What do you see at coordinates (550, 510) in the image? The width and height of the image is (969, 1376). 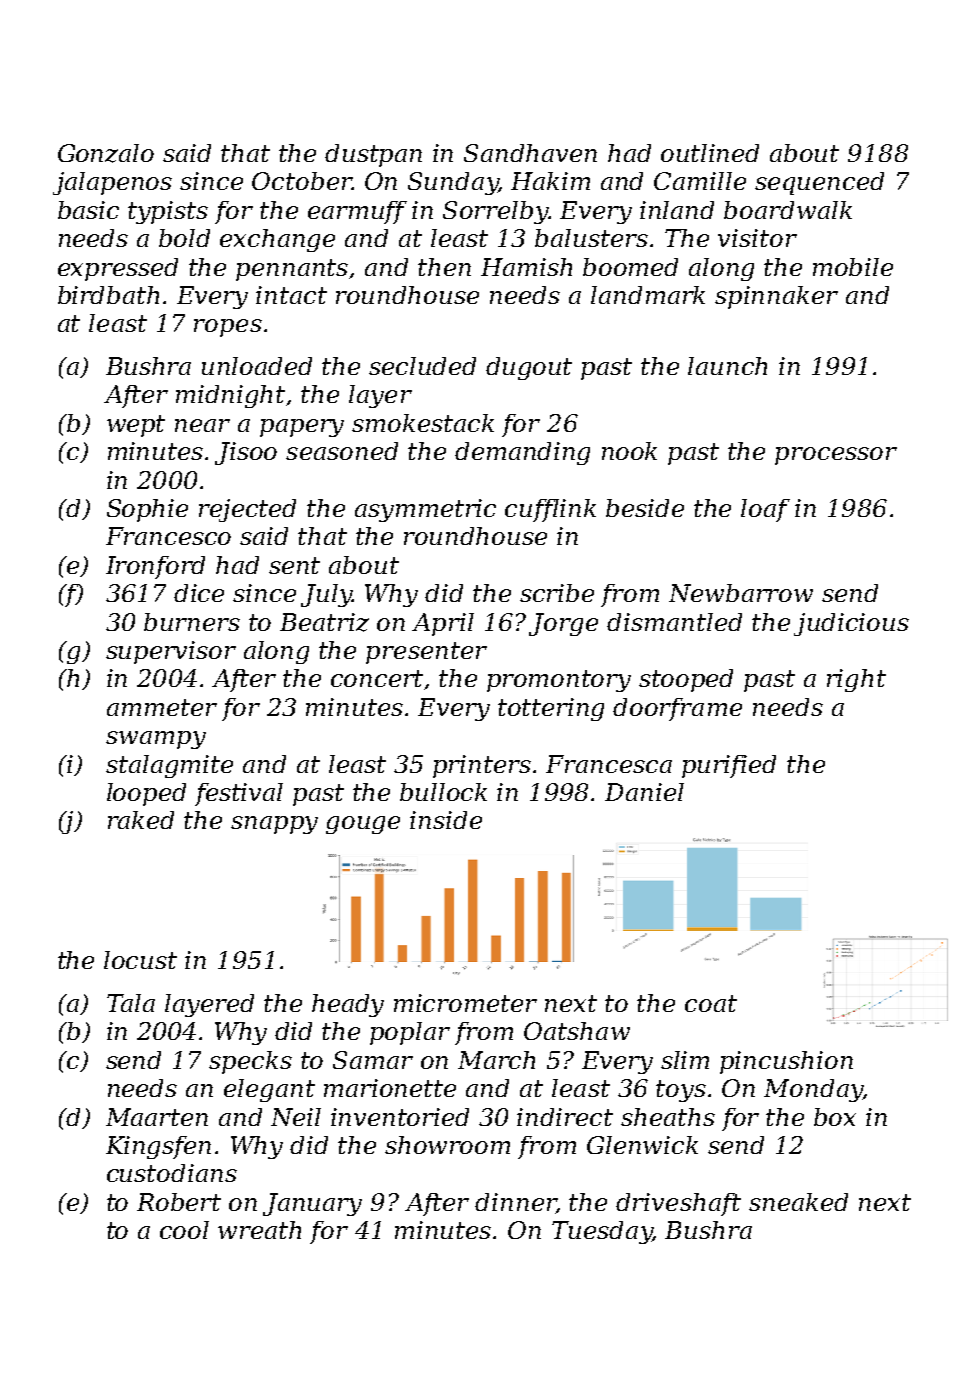 I see `cufflink` at bounding box center [550, 510].
